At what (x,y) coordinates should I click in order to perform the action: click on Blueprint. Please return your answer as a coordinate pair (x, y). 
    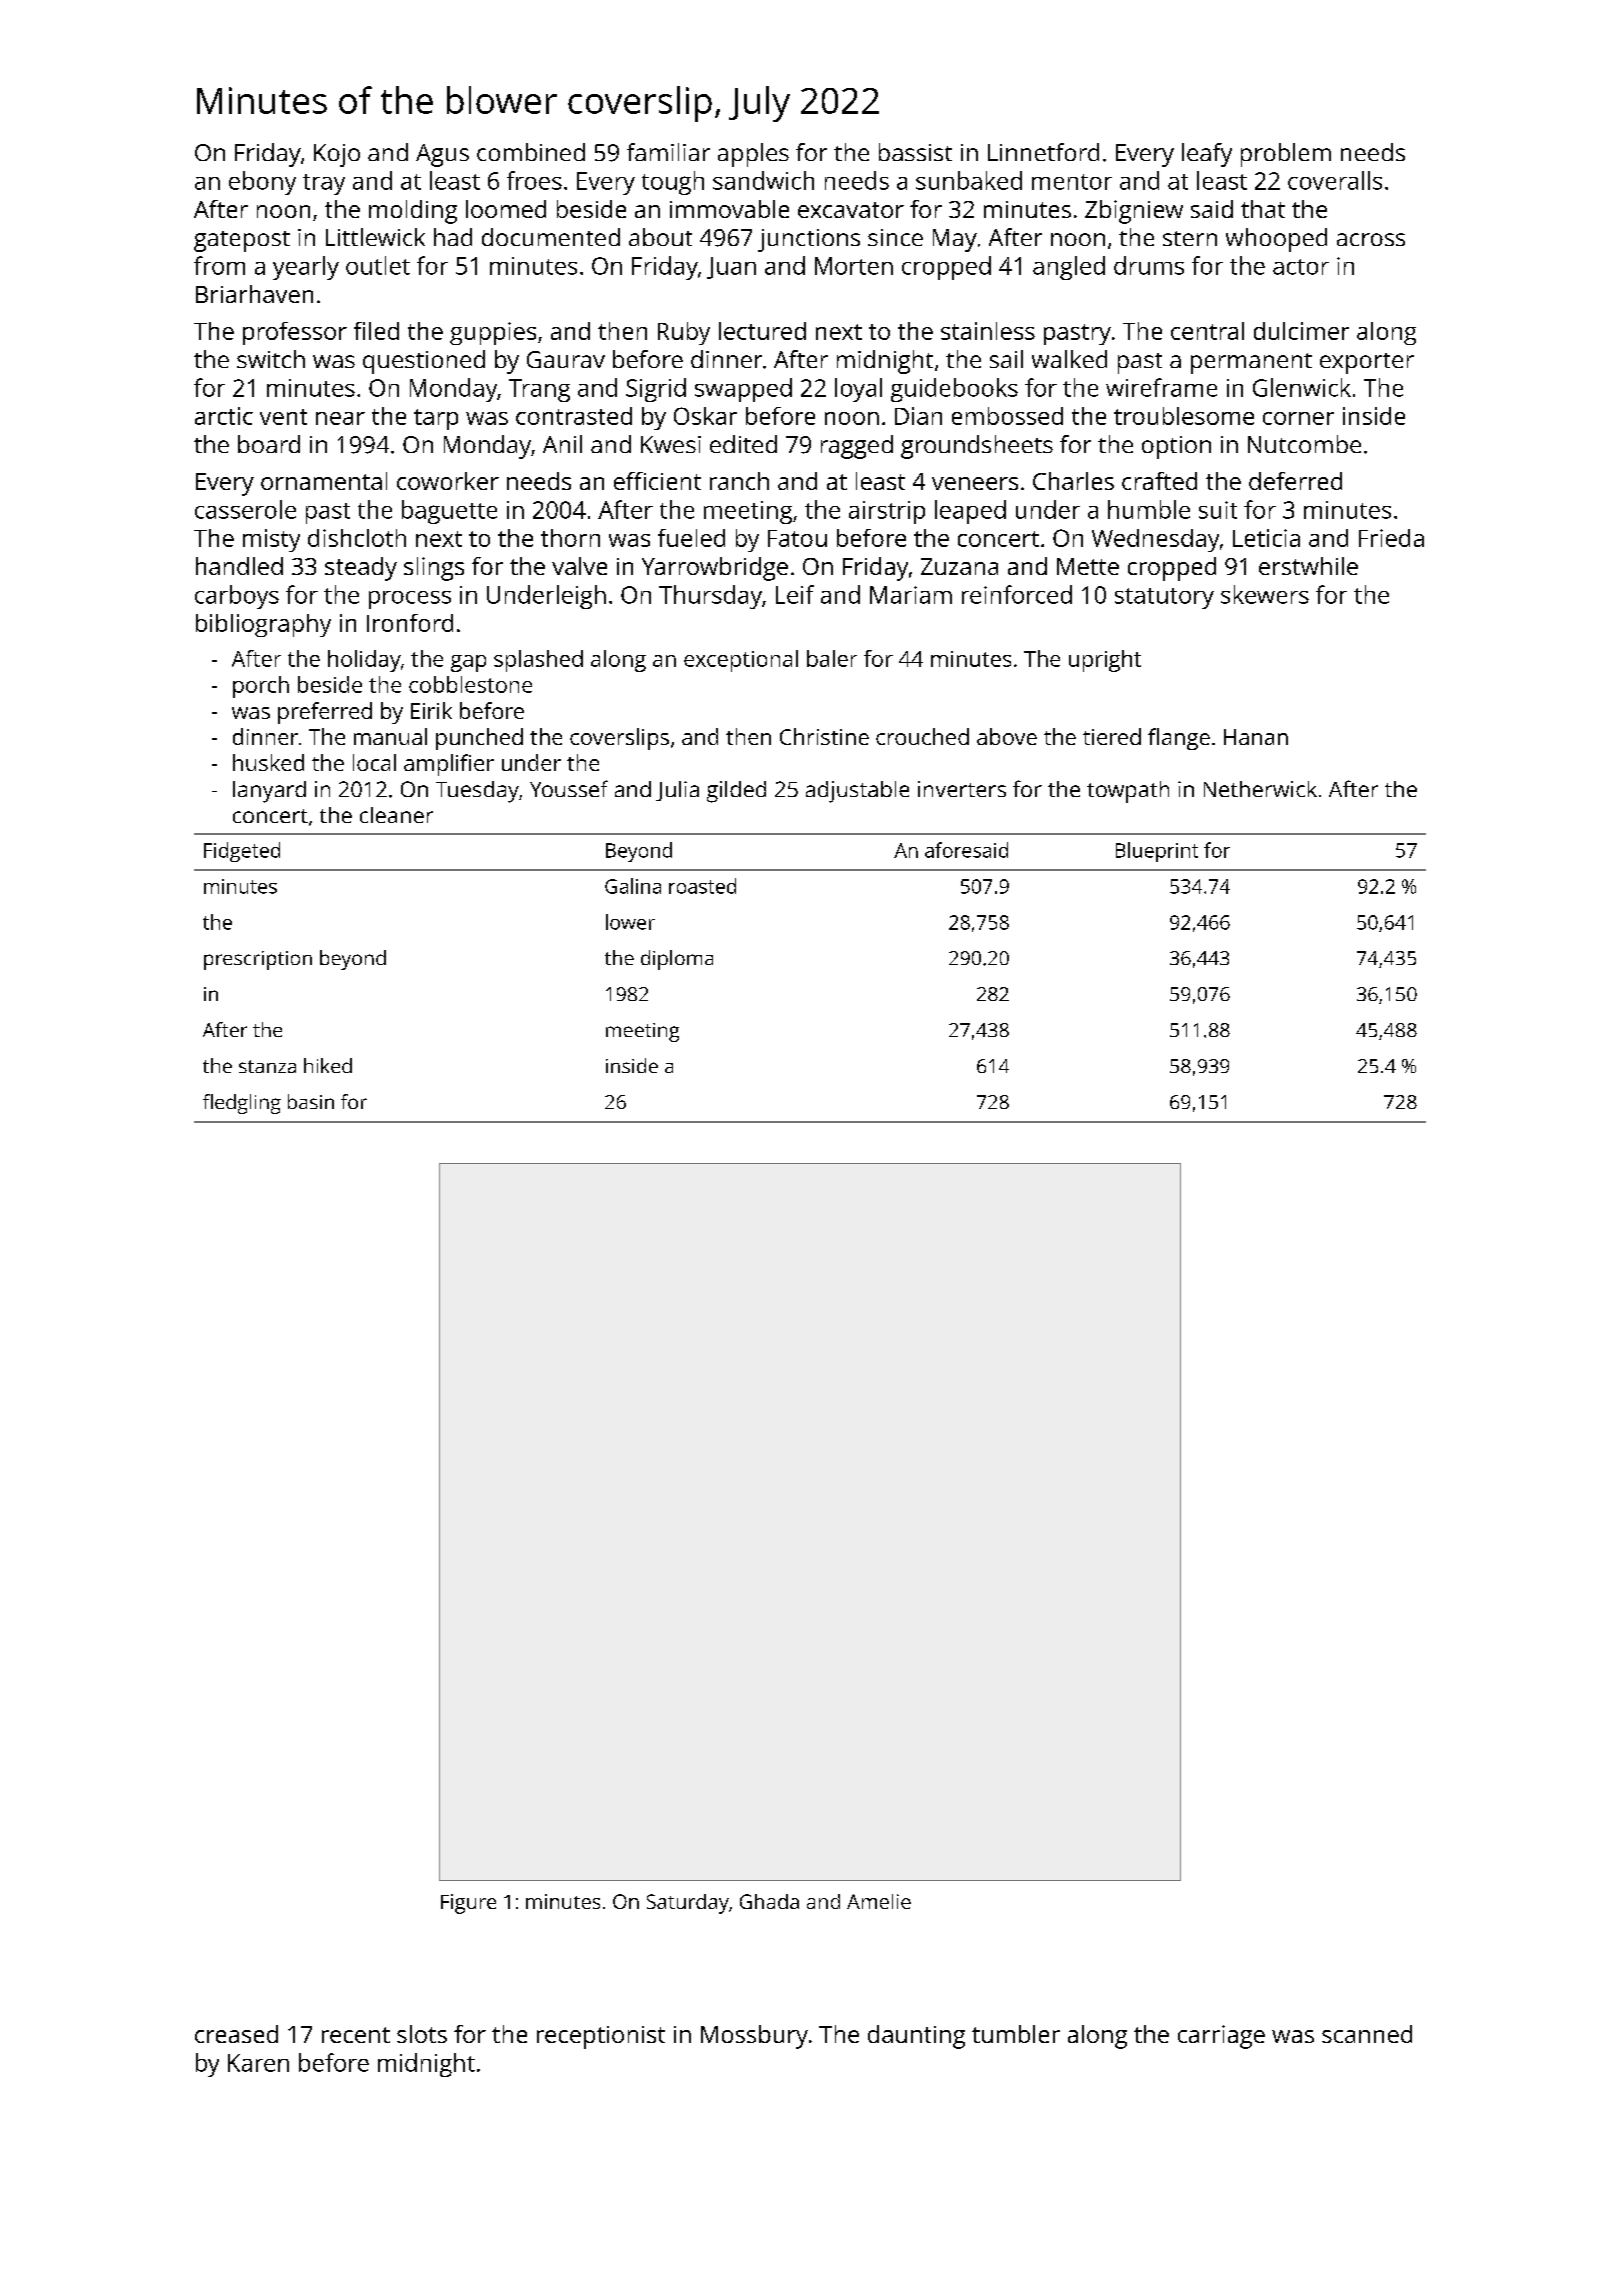
    Looking at the image, I should click on (1157, 852).
